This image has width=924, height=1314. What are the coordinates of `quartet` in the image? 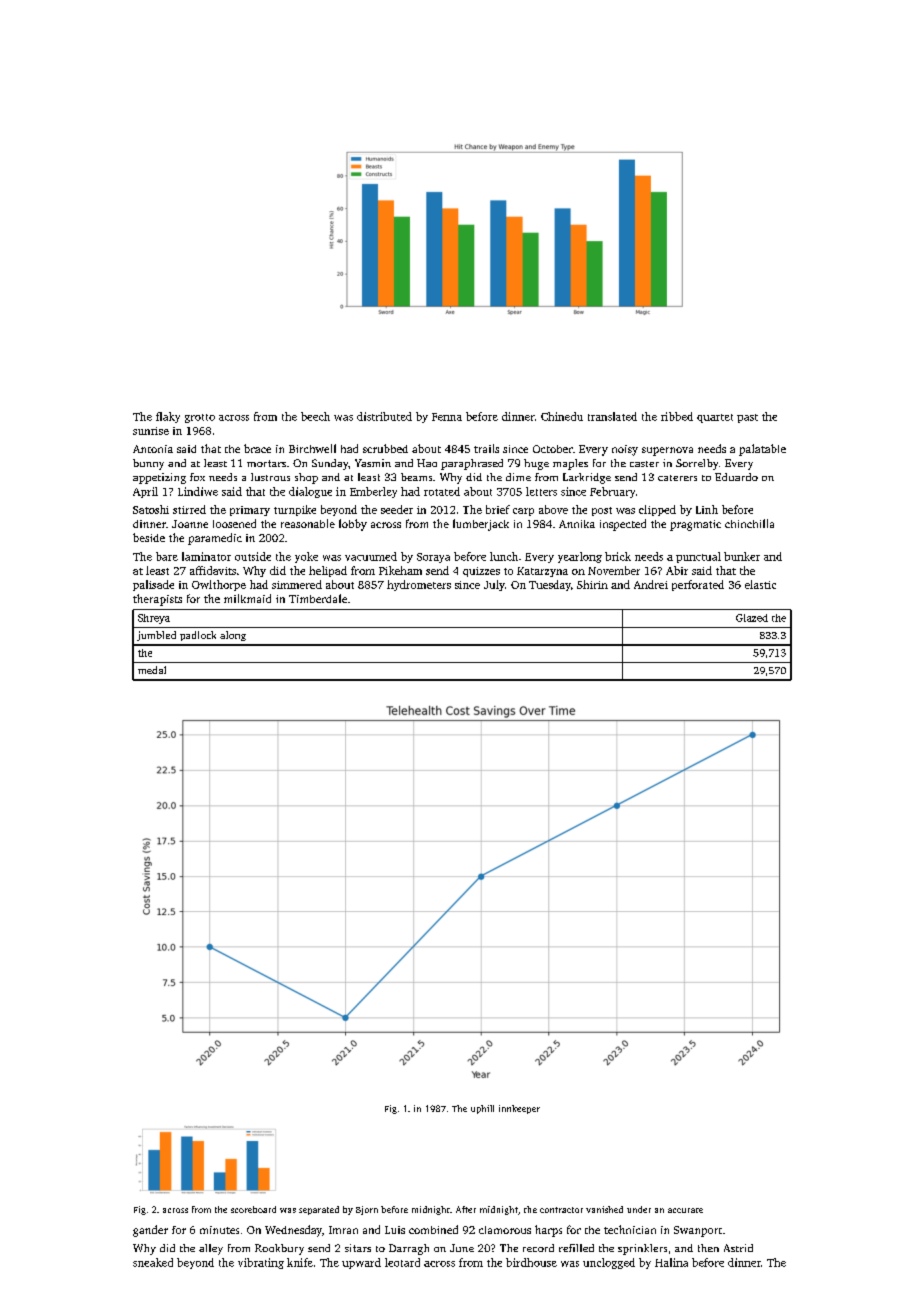 It's located at (715, 418).
